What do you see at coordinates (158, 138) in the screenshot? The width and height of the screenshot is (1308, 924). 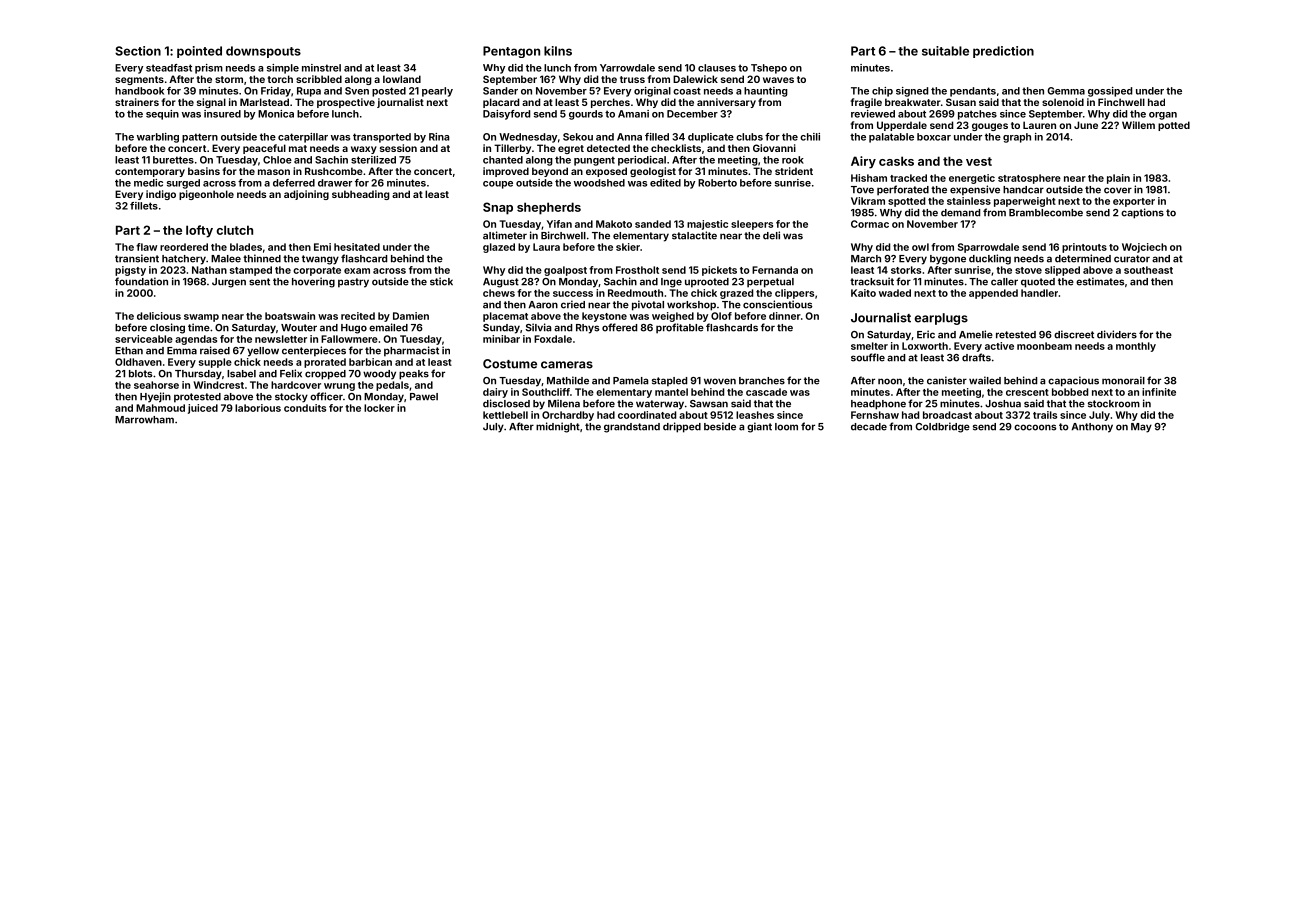 I see `warbling` at bounding box center [158, 138].
